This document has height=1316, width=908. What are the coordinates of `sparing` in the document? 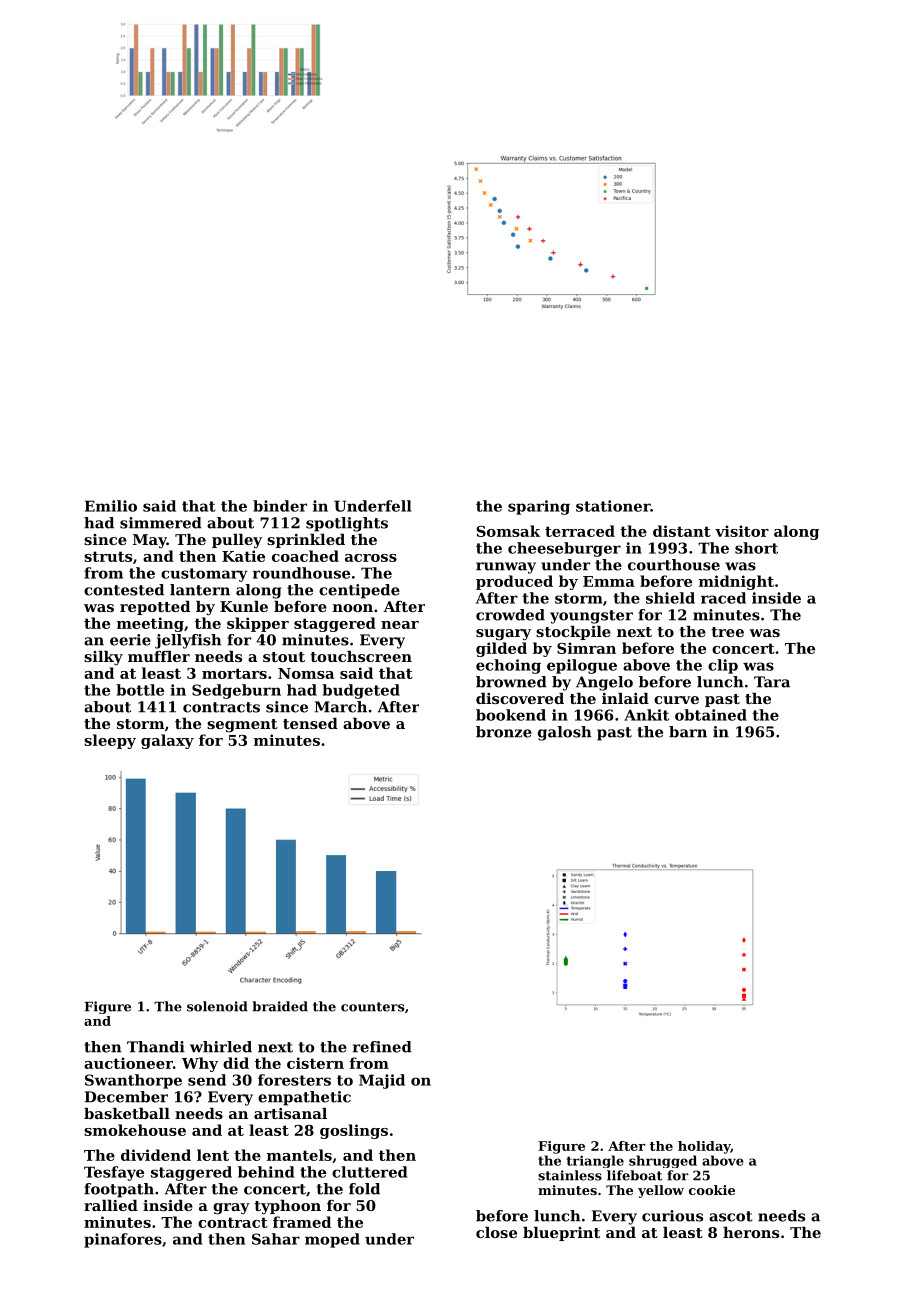 It's located at (539, 507).
